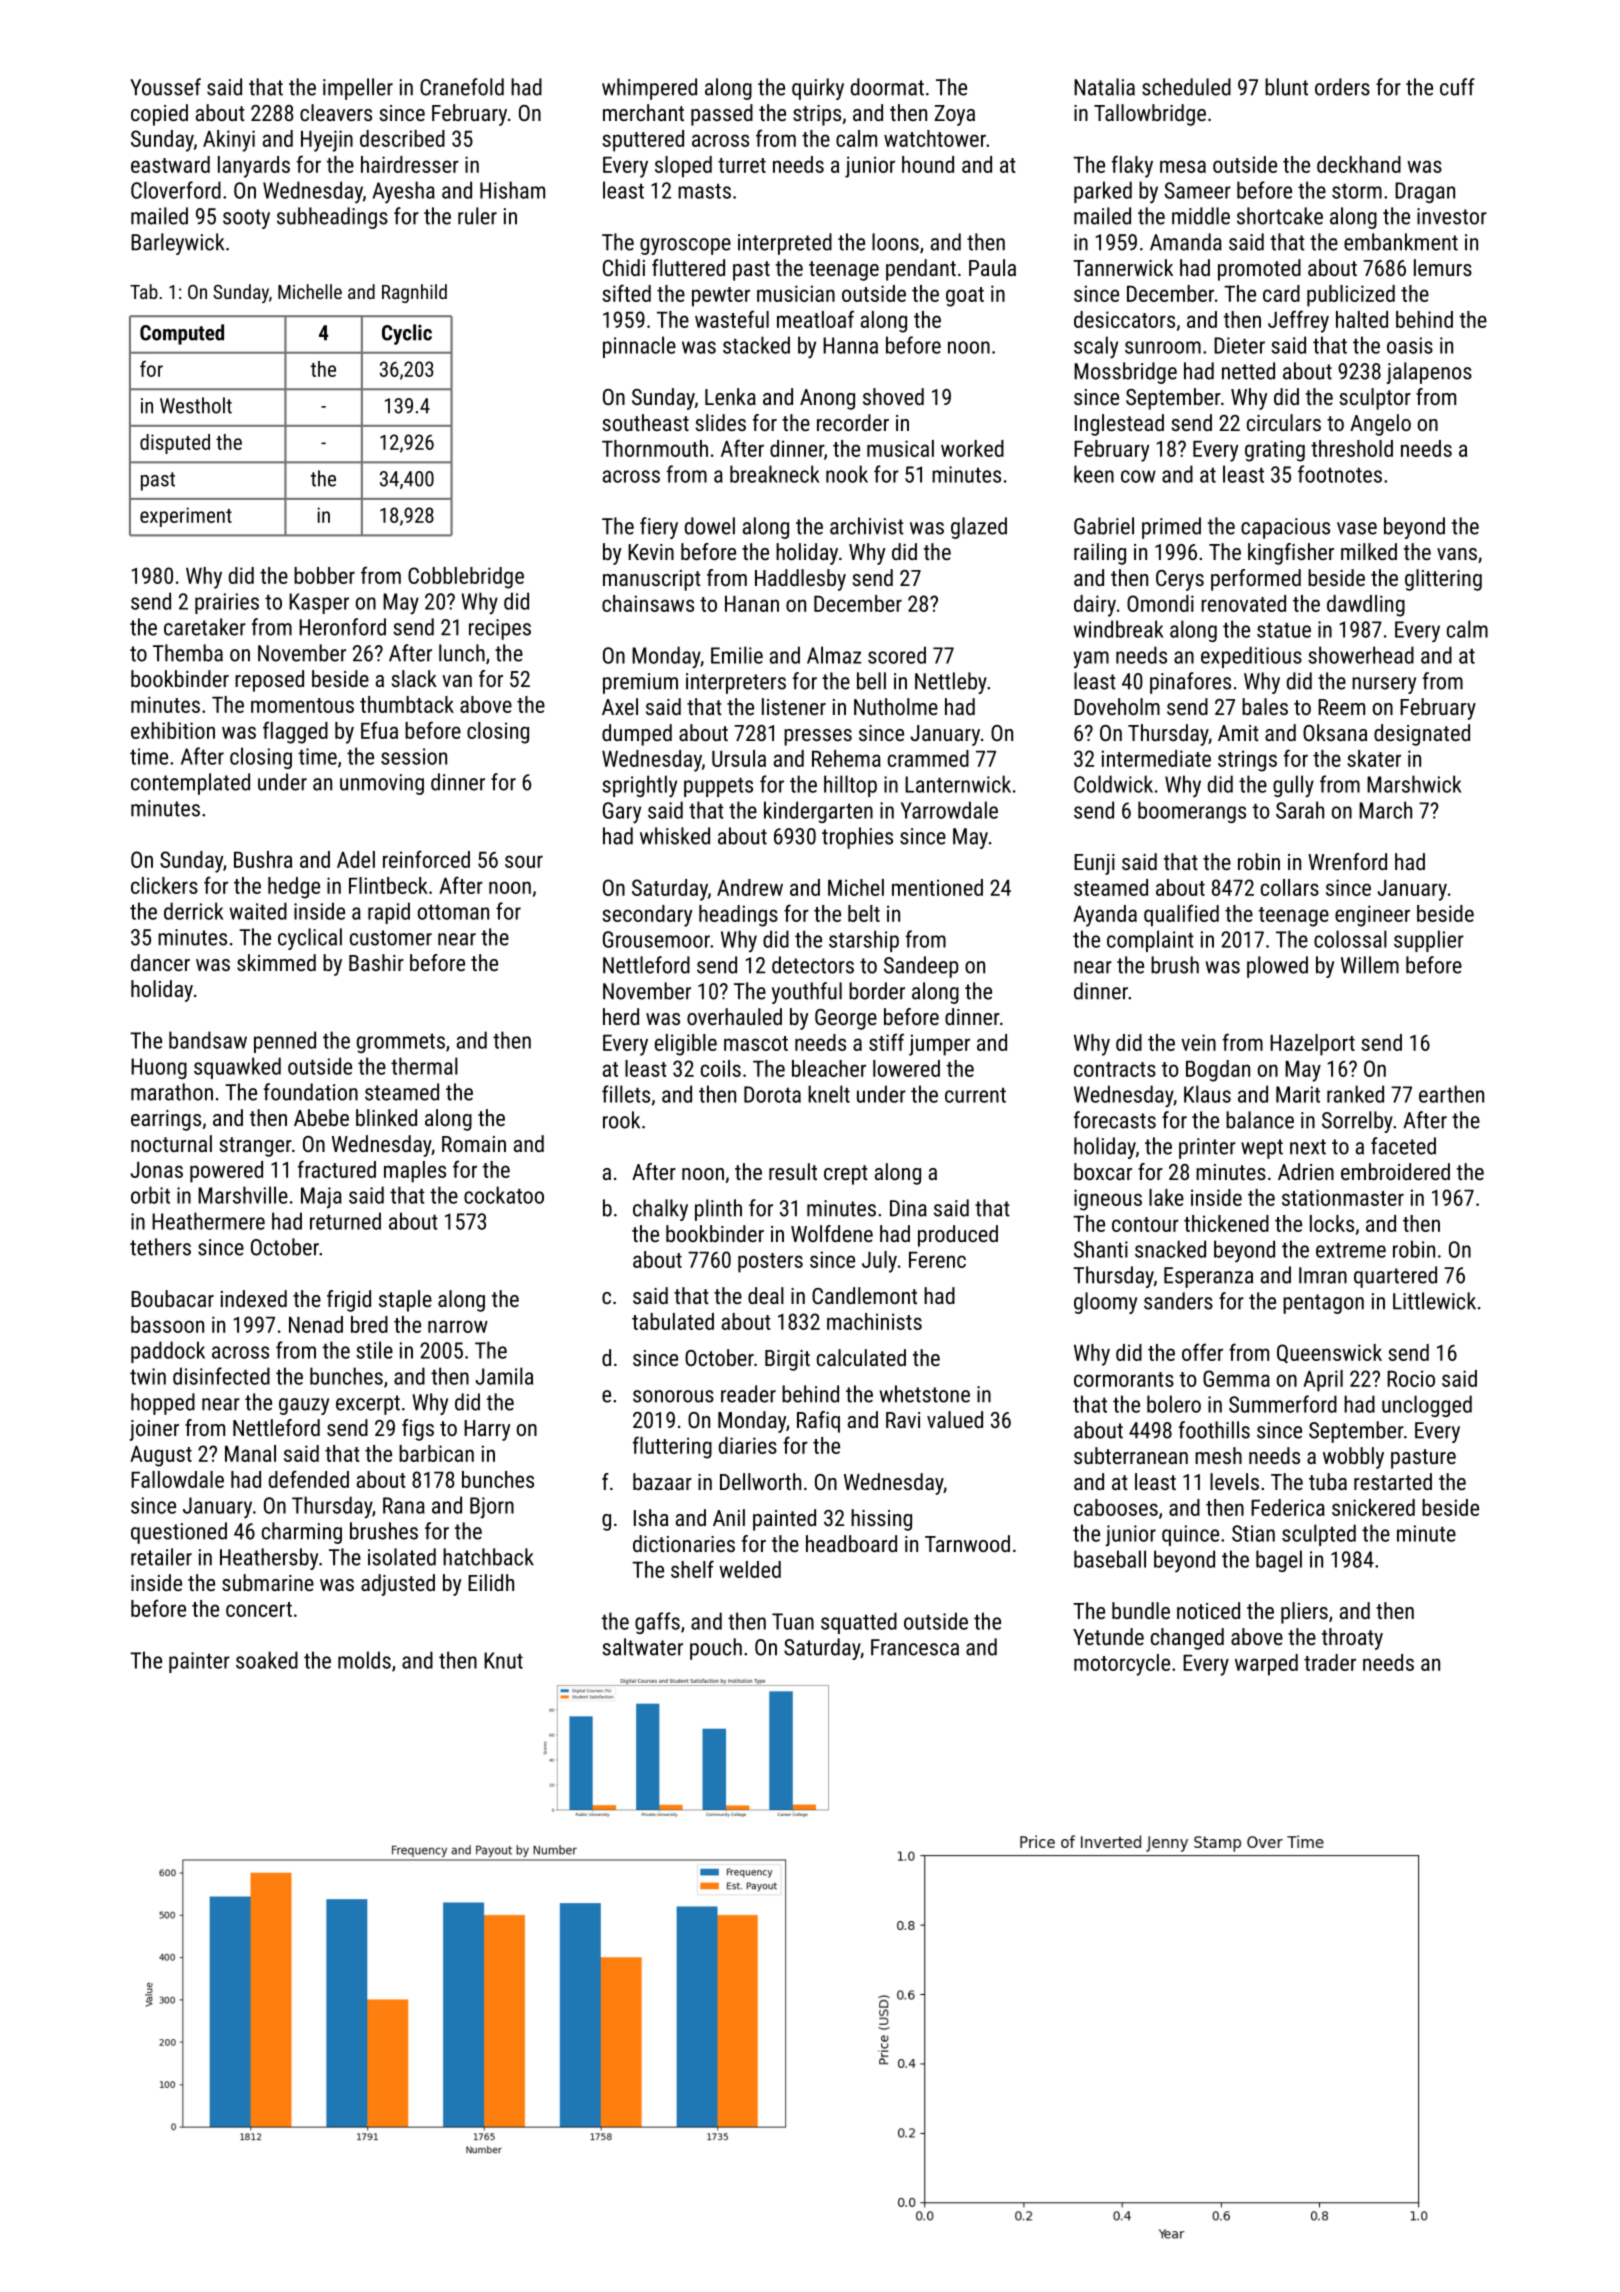  Describe the element at coordinates (887, 87) in the image. I see `doormat` at that location.
